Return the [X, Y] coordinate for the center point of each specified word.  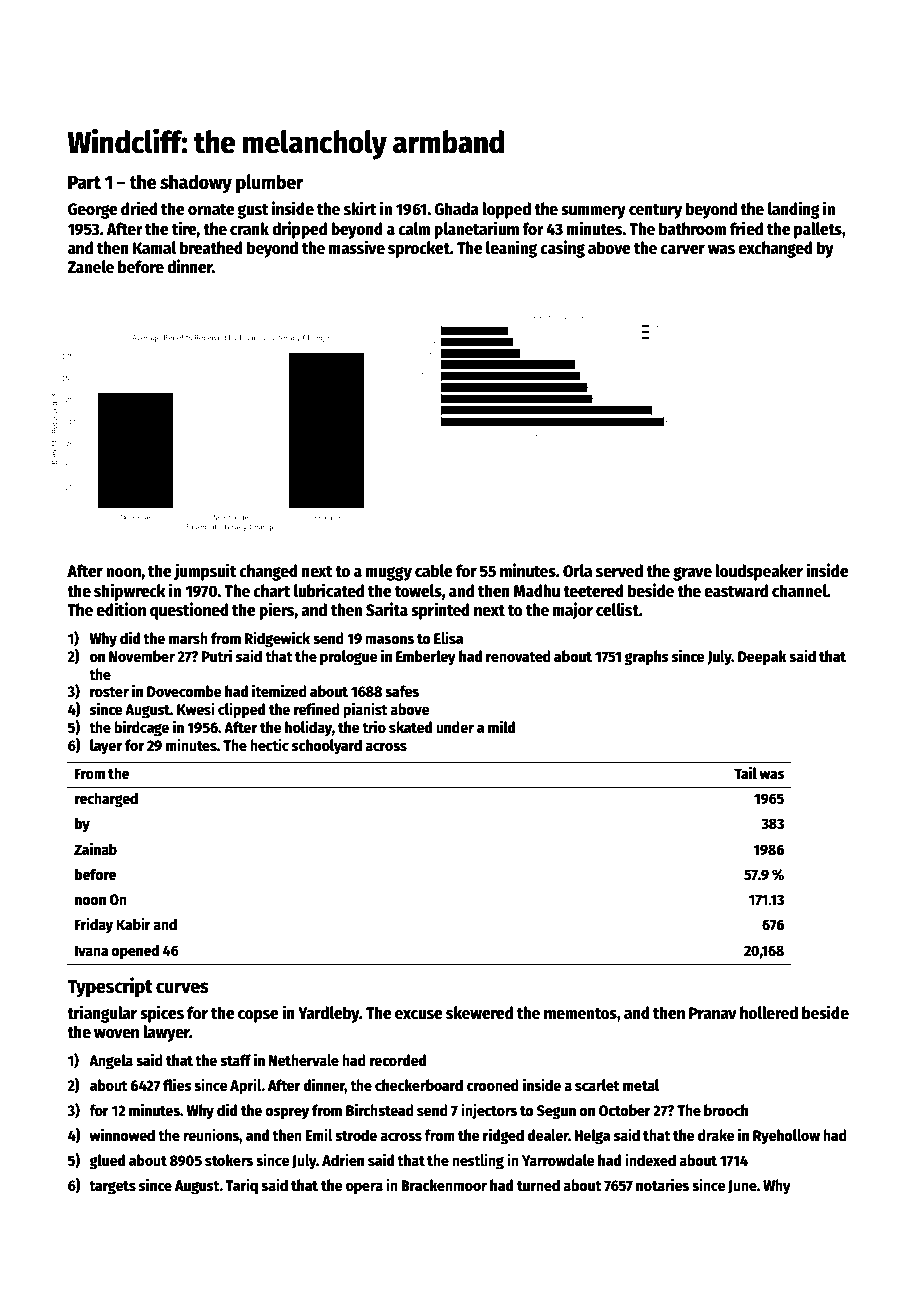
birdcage [141, 728]
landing [794, 210]
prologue [349, 658]
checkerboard [419, 1085]
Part [84, 183]
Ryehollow [786, 1137]
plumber [269, 183]
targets [112, 1188]
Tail [745, 772]
